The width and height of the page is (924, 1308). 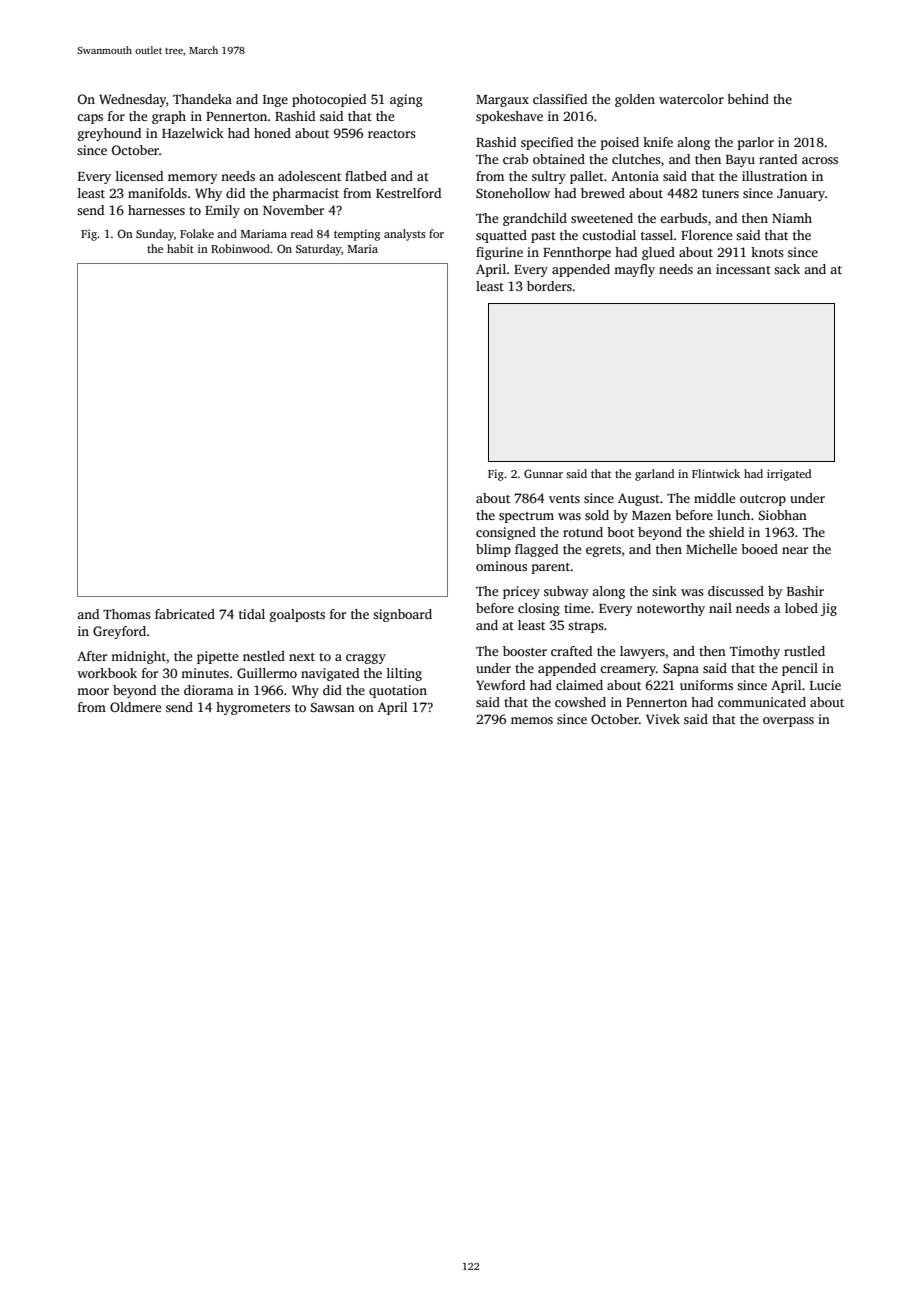 I want to click on hygrometers, so click(x=253, y=708).
